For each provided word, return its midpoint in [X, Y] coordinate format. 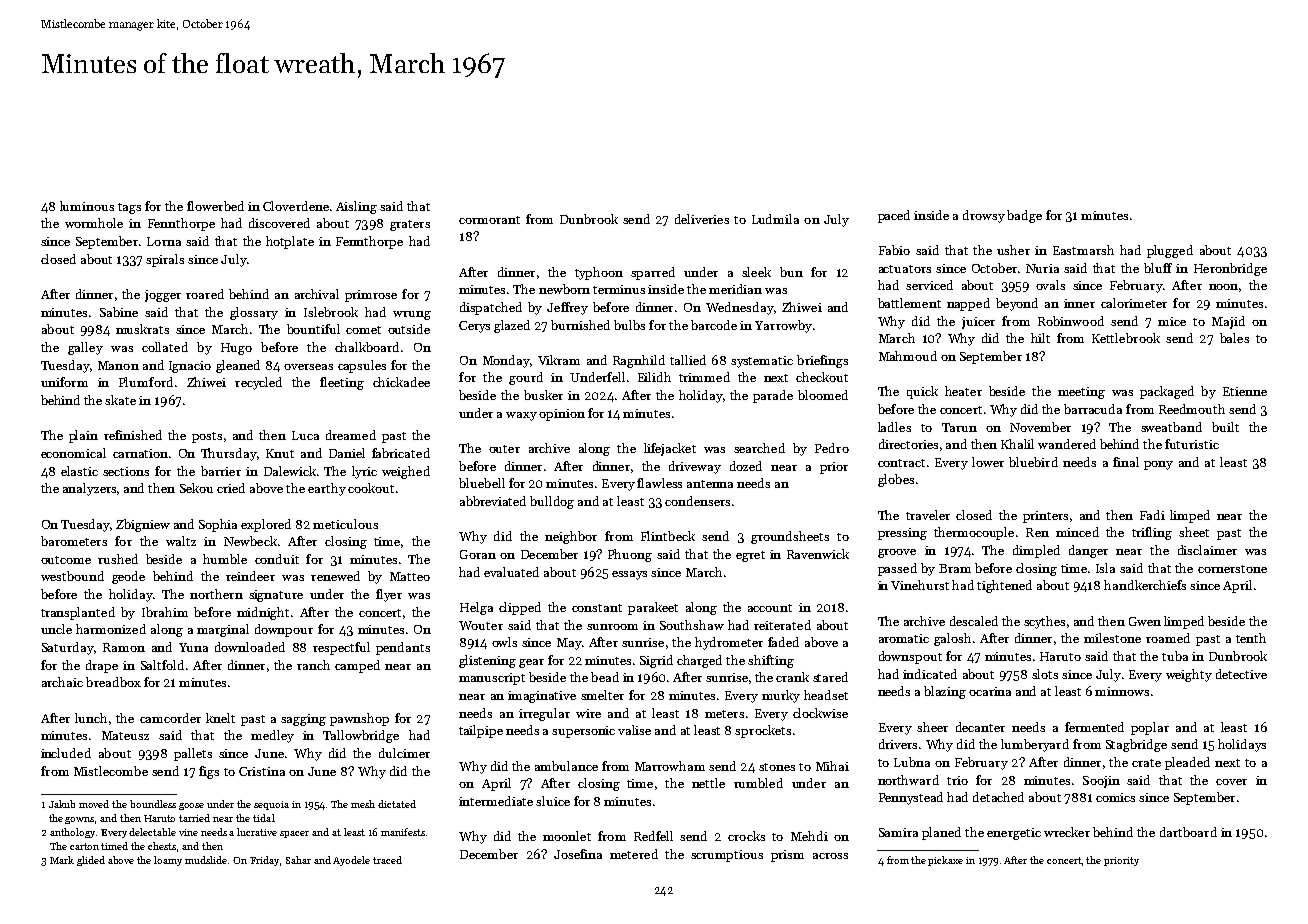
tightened [1004, 586]
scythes [1044, 622]
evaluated [511, 572]
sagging [303, 720]
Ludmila [775, 219]
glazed [512, 326]
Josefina [578, 854]
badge [1024, 216]
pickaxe [945, 861]
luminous [87, 206]
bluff [1158, 268]
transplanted [78, 613]
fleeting [342, 383]
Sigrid [656, 661]
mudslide [206, 860]
